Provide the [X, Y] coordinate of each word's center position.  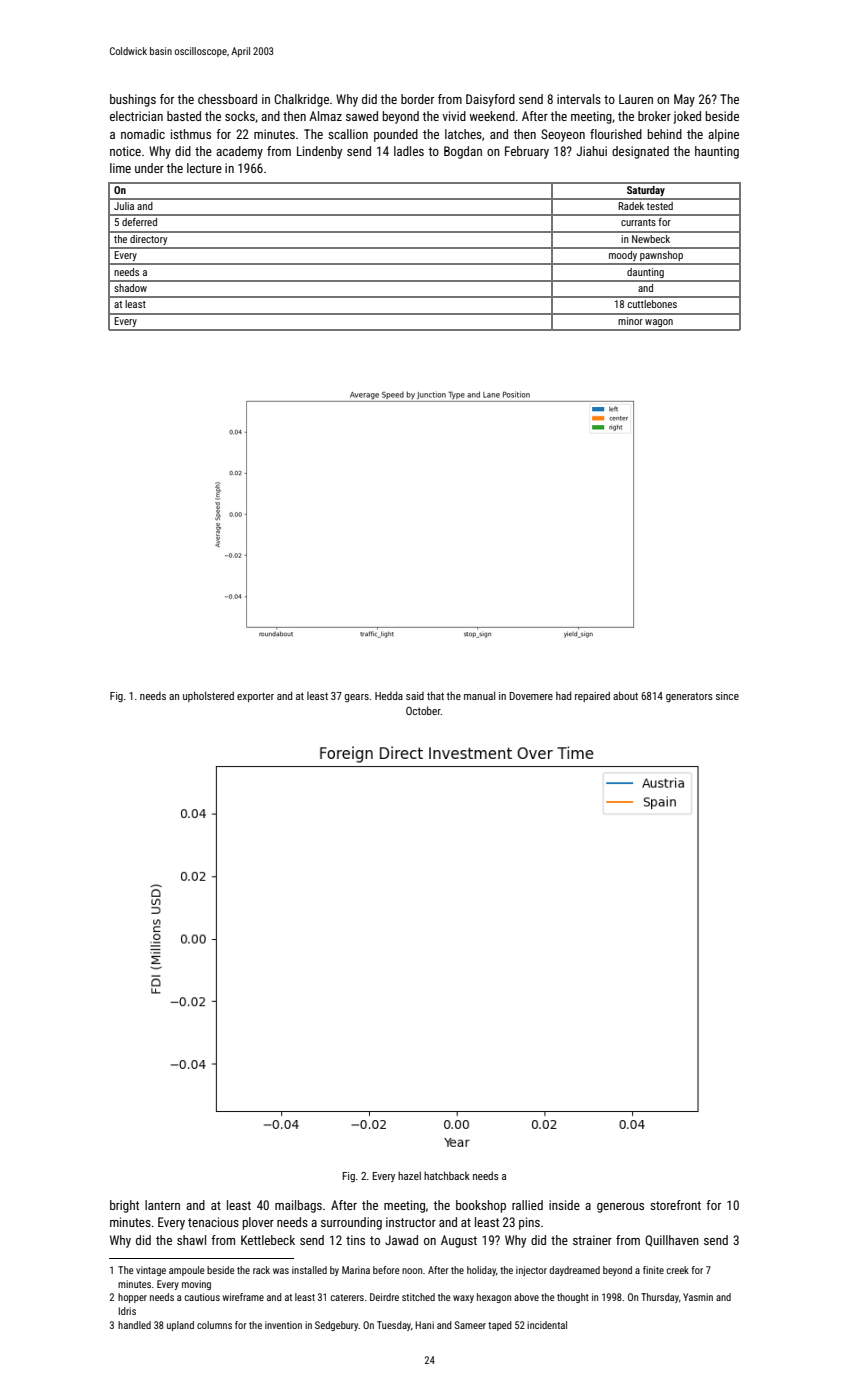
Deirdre [384, 1297]
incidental [547, 1325]
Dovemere [531, 696]
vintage [151, 1271]
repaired [592, 696]
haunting [717, 152]
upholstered [208, 696]
